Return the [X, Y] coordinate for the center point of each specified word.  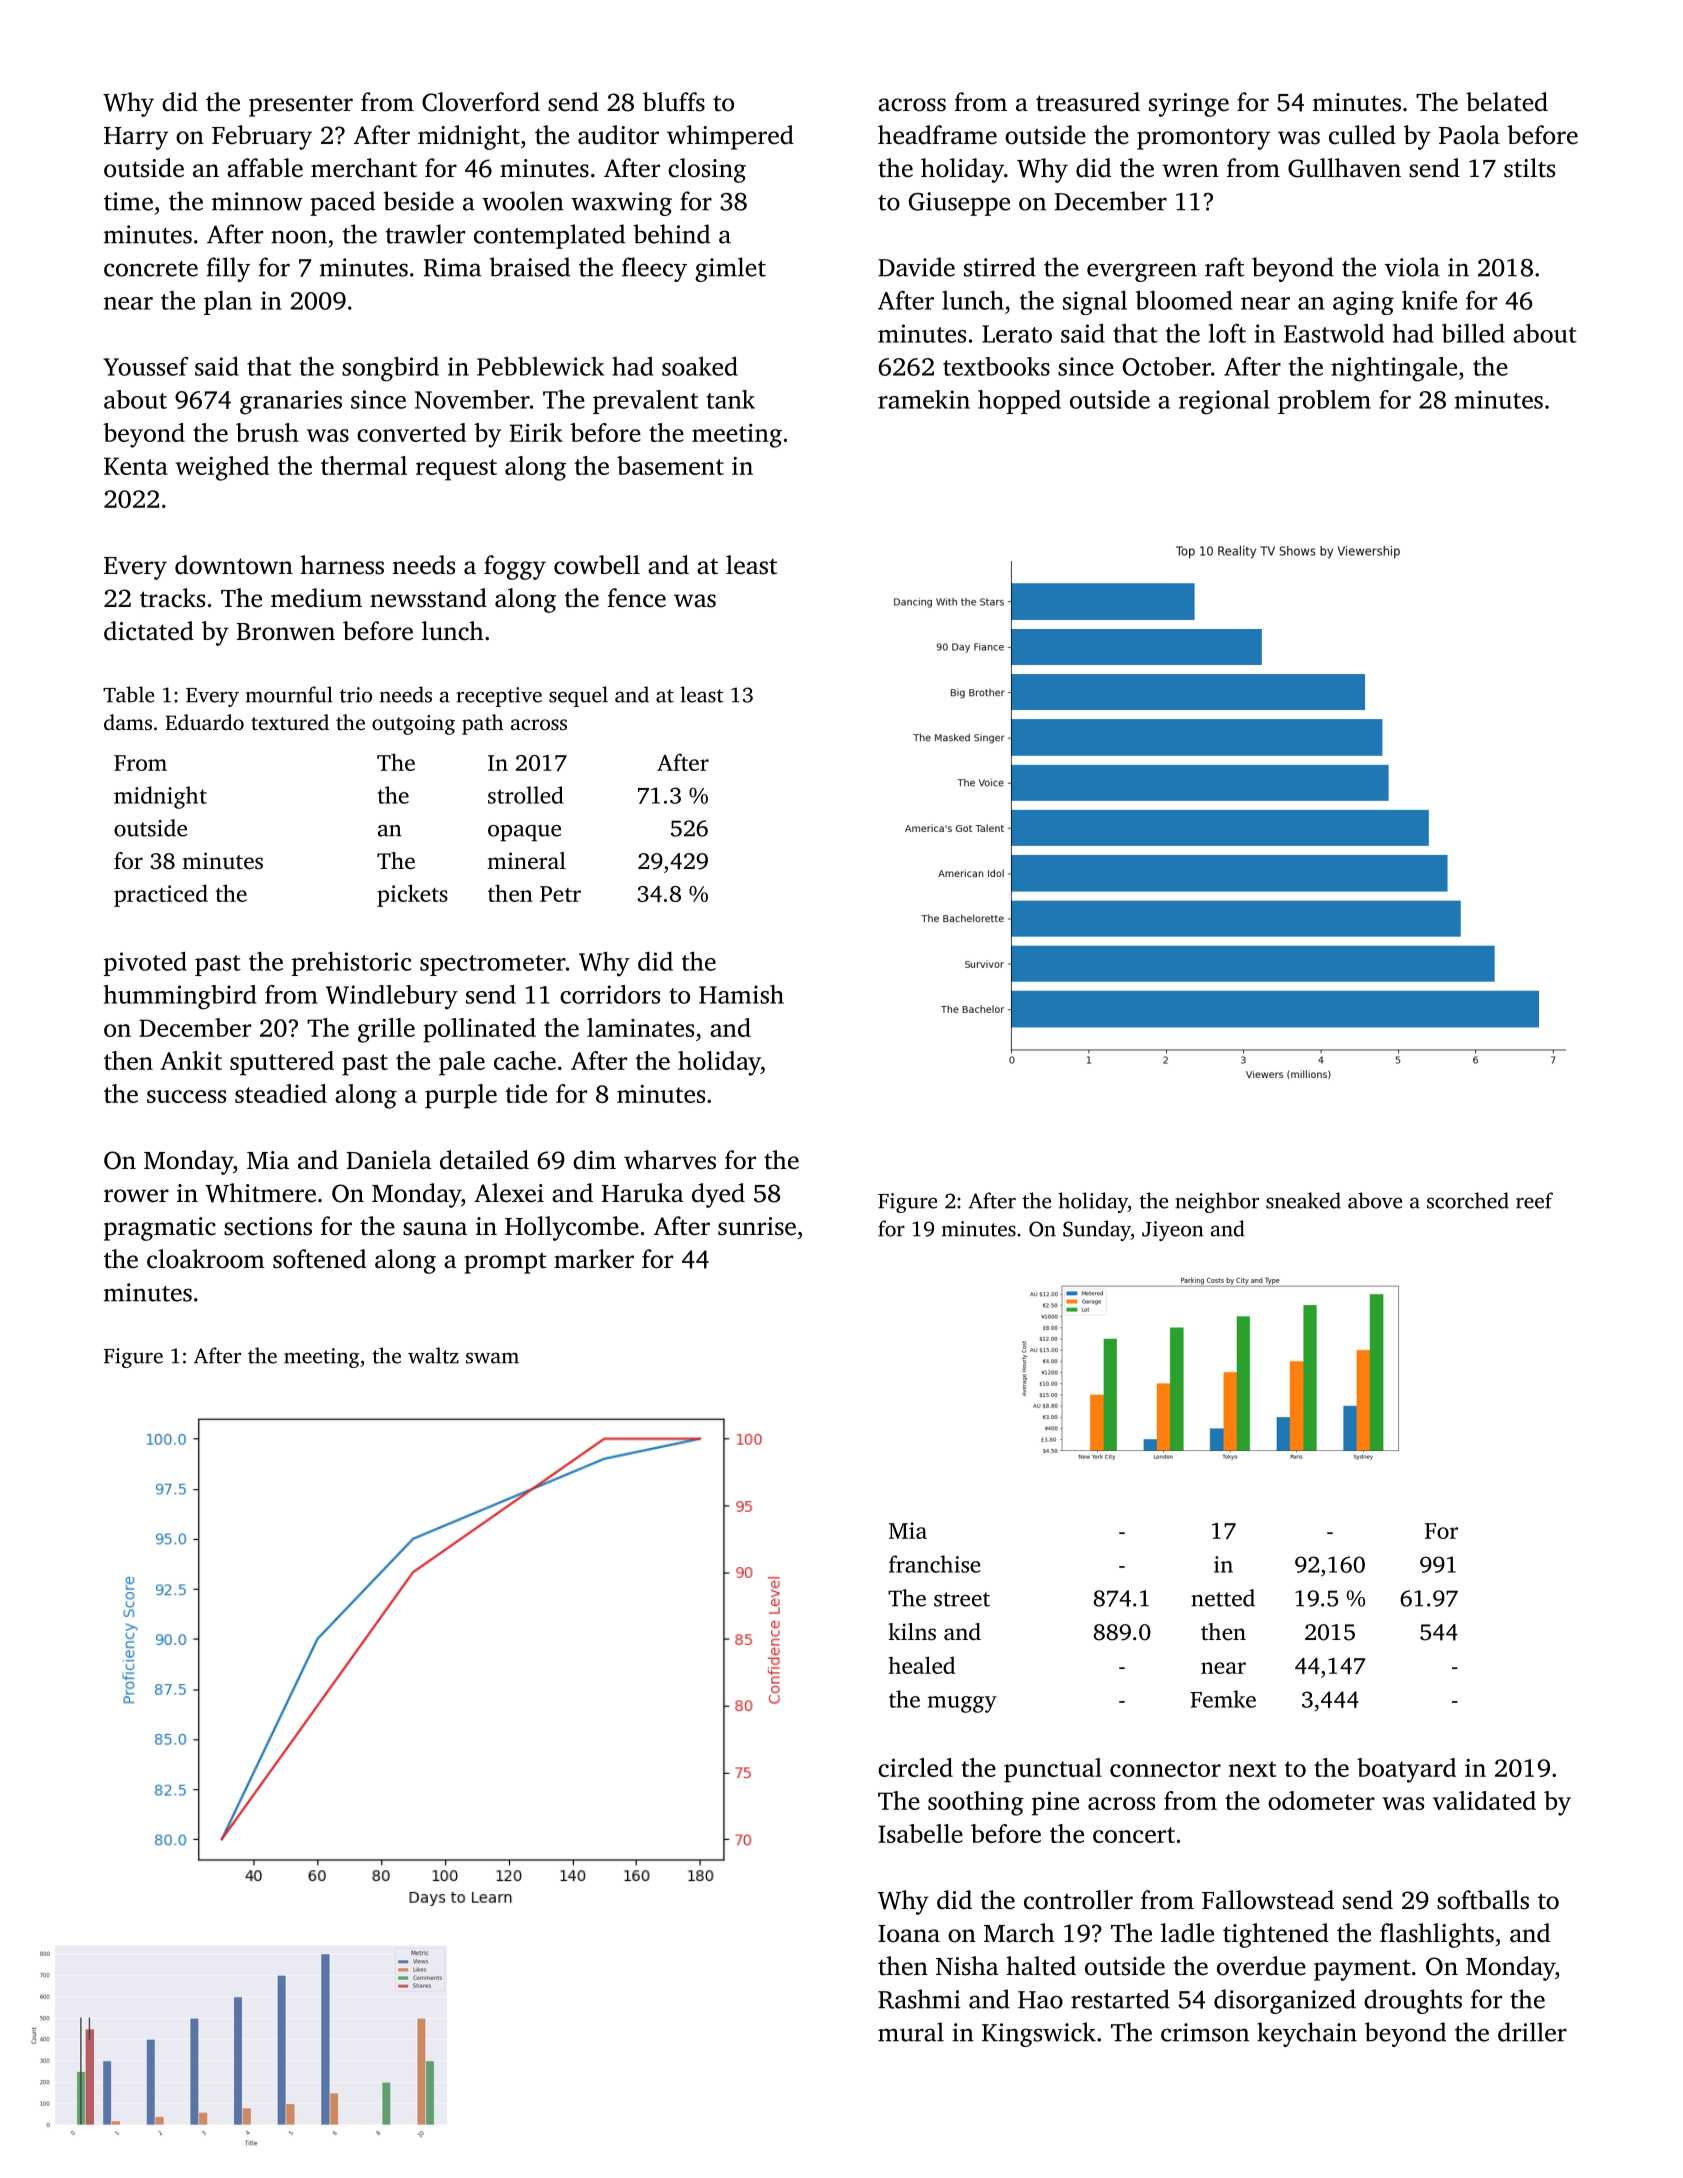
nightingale [1394, 369]
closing [707, 170]
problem [1324, 402]
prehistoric [351, 964]
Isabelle [920, 1833]
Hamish [741, 994]
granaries [291, 402]
